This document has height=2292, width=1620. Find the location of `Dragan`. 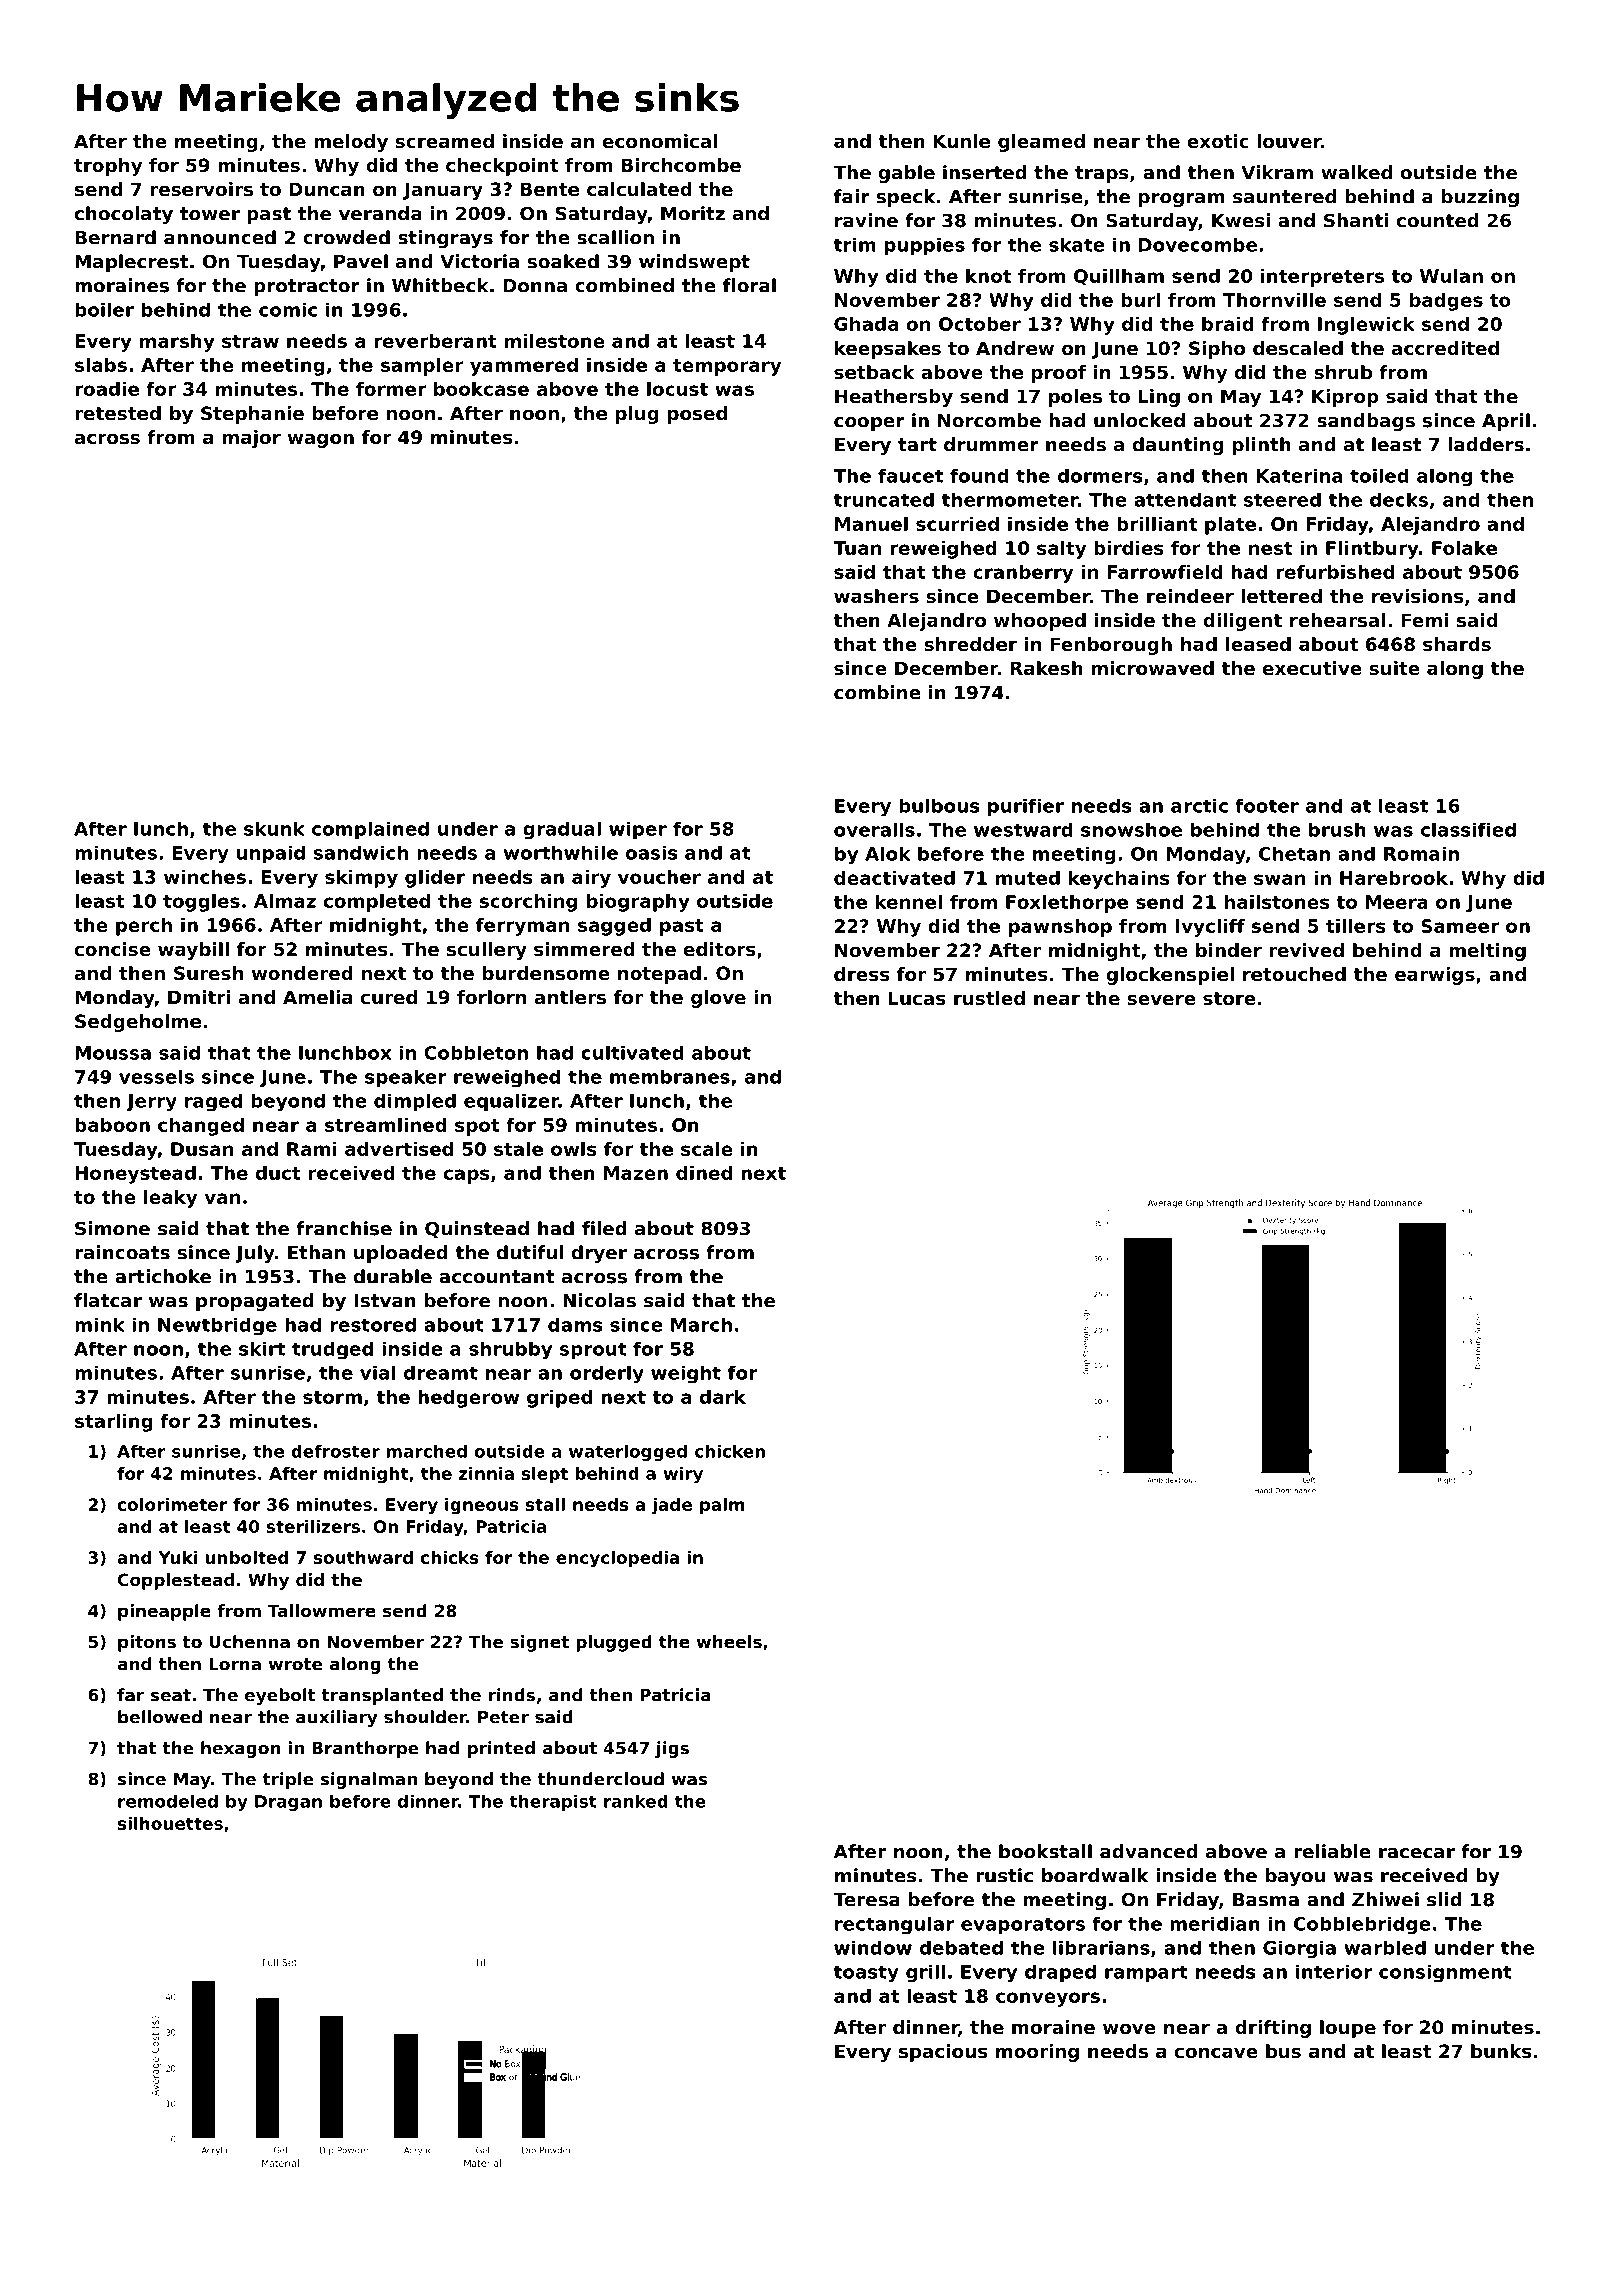

Dragan is located at coordinates (288, 1803).
